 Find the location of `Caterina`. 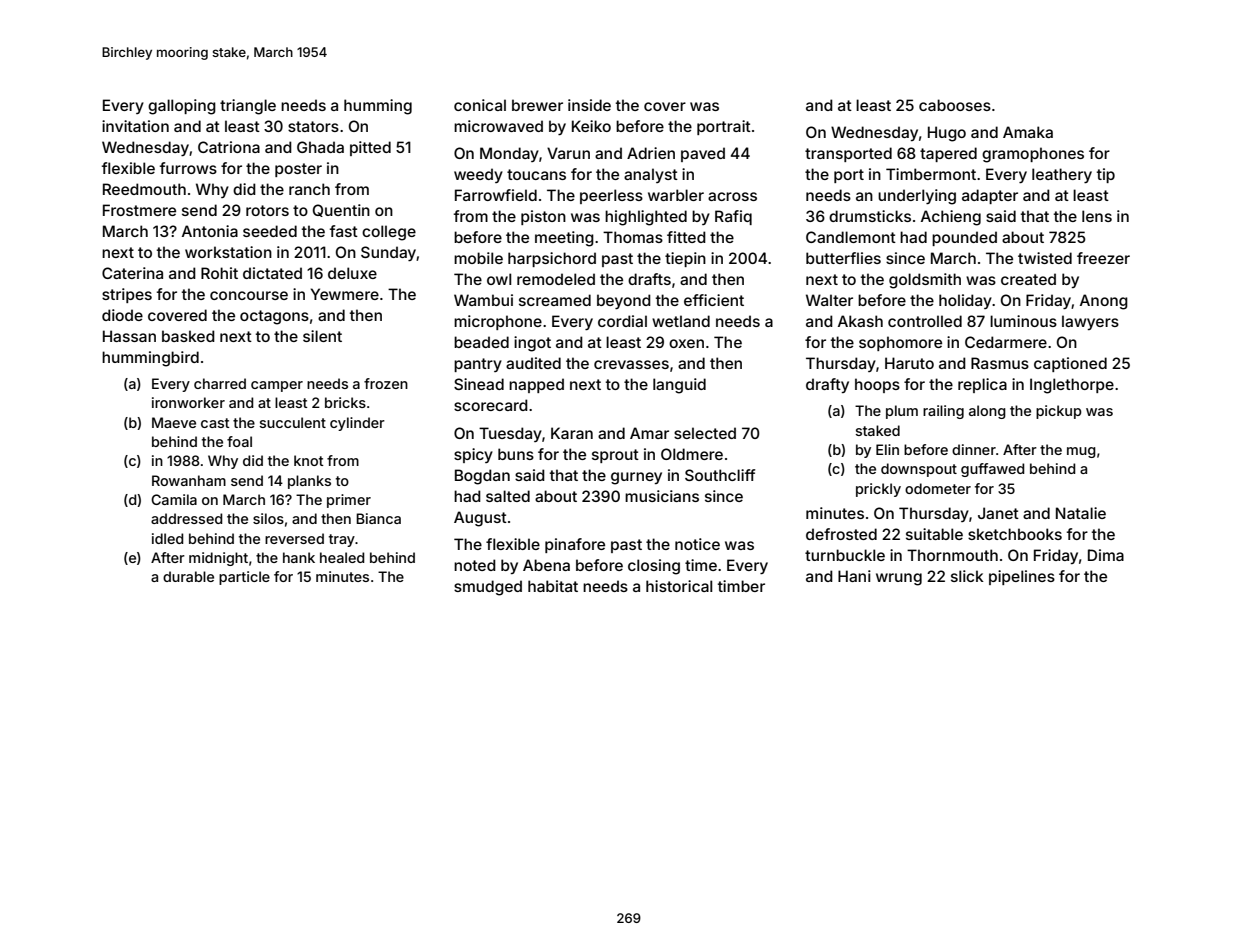

Caterina is located at coordinates (132, 273).
